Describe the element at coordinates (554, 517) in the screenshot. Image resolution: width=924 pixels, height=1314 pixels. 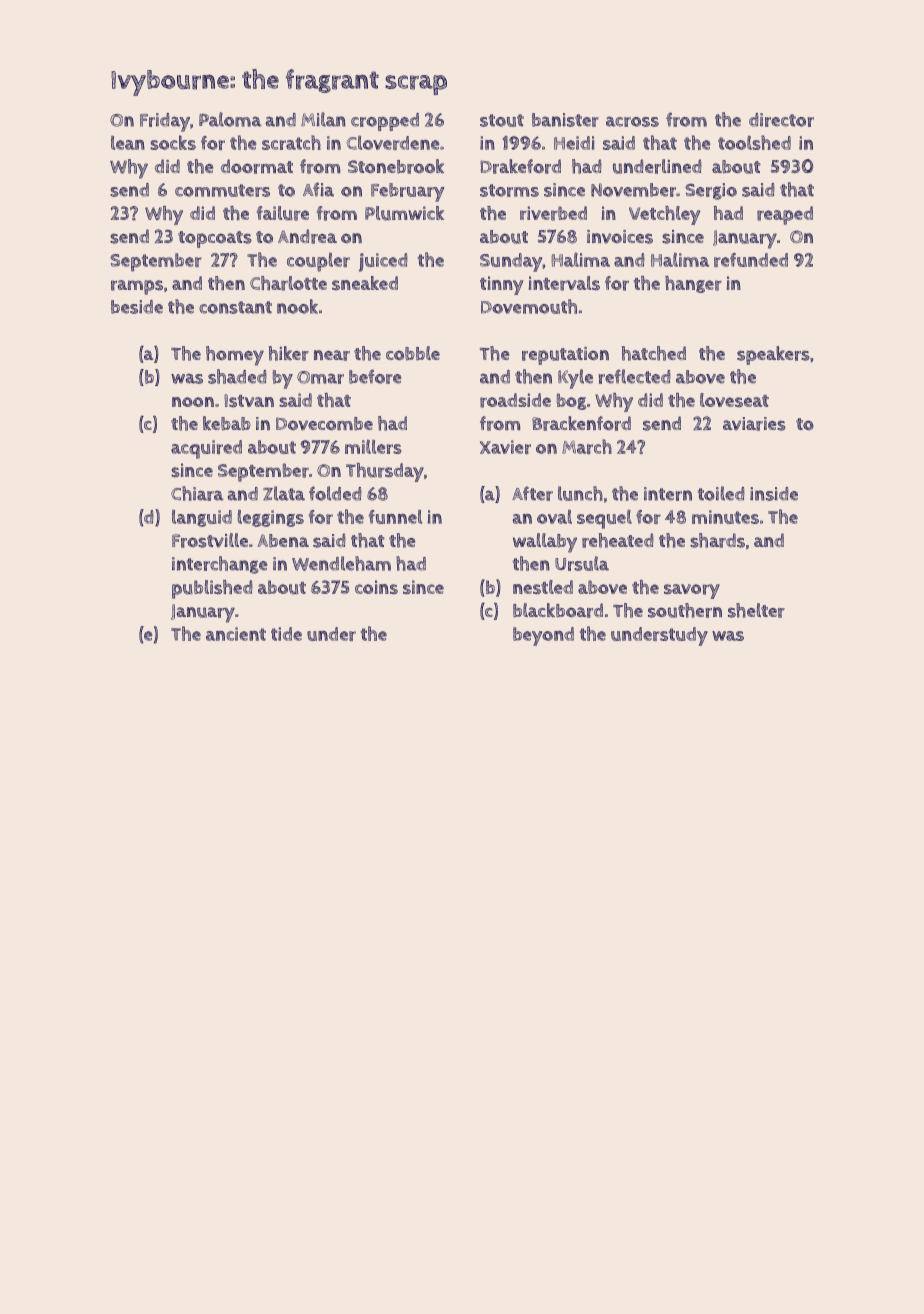
I see `oval` at that location.
